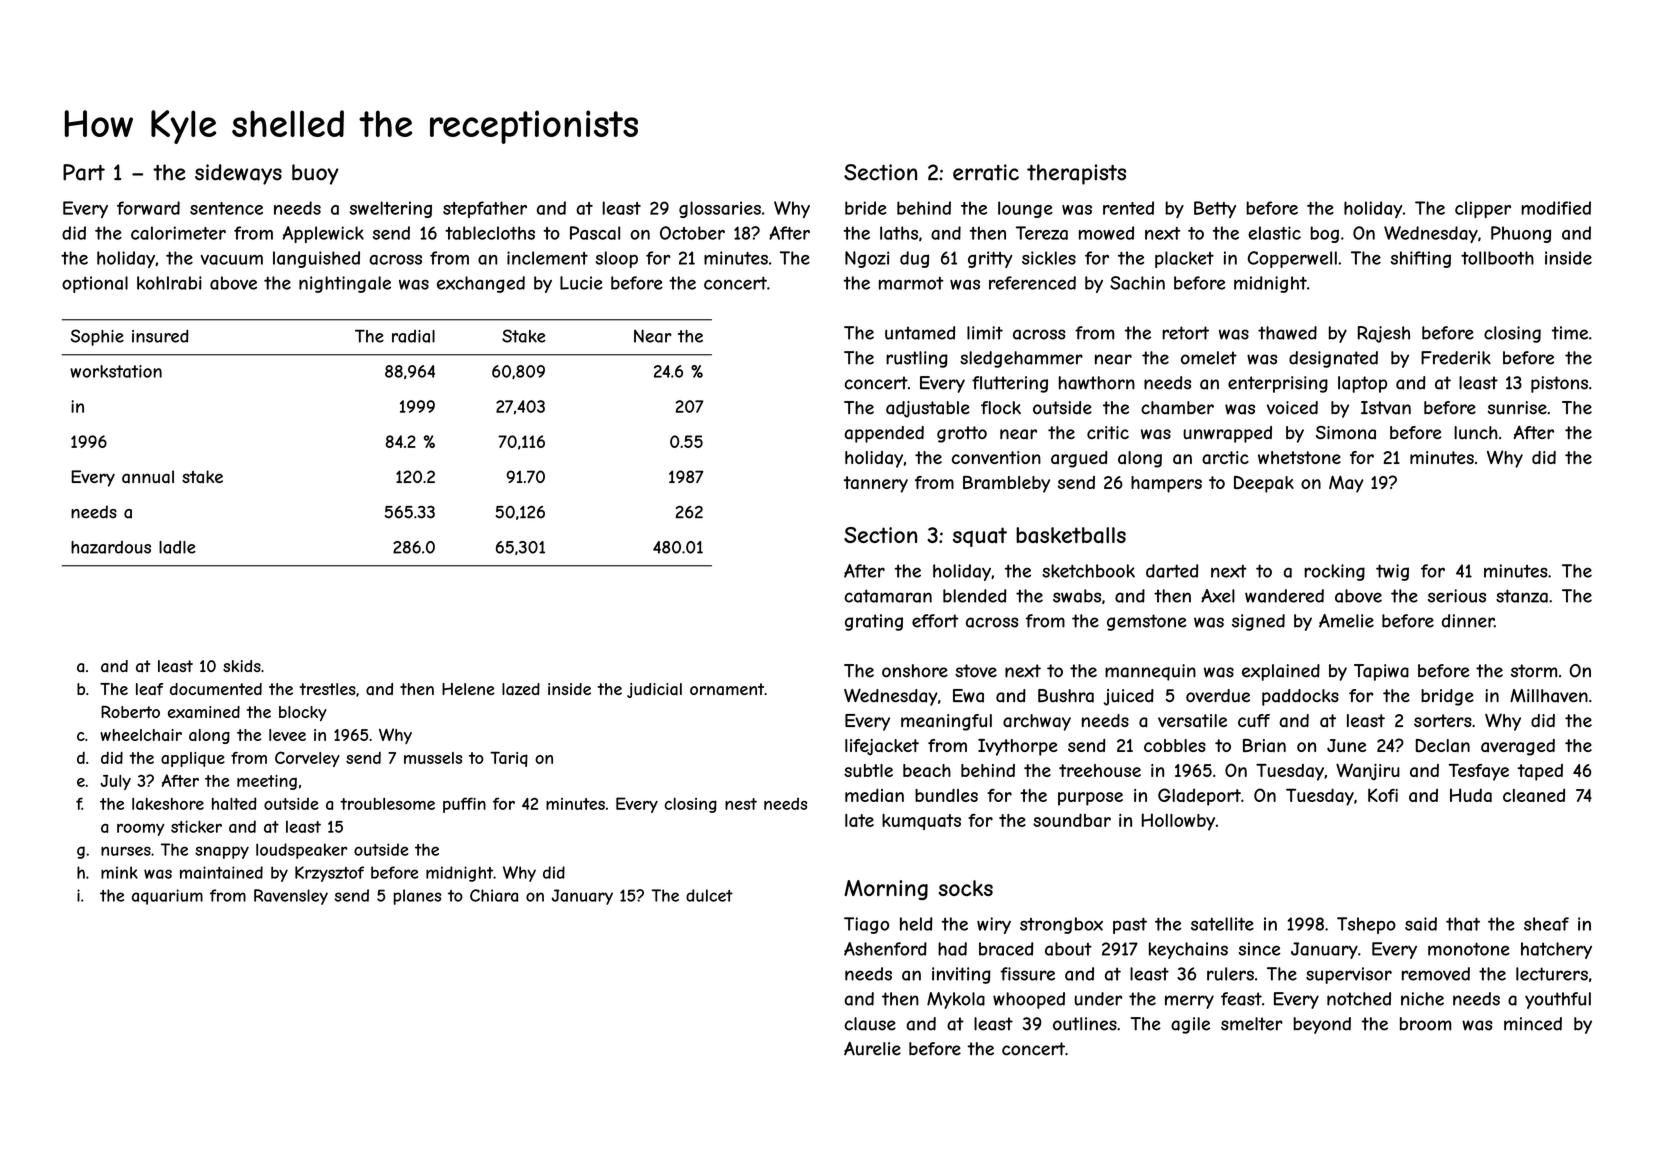 The width and height of the page is (1654, 1169). Describe the element at coordinates (1027, 974) in the page. I see `fissure` at that location.
